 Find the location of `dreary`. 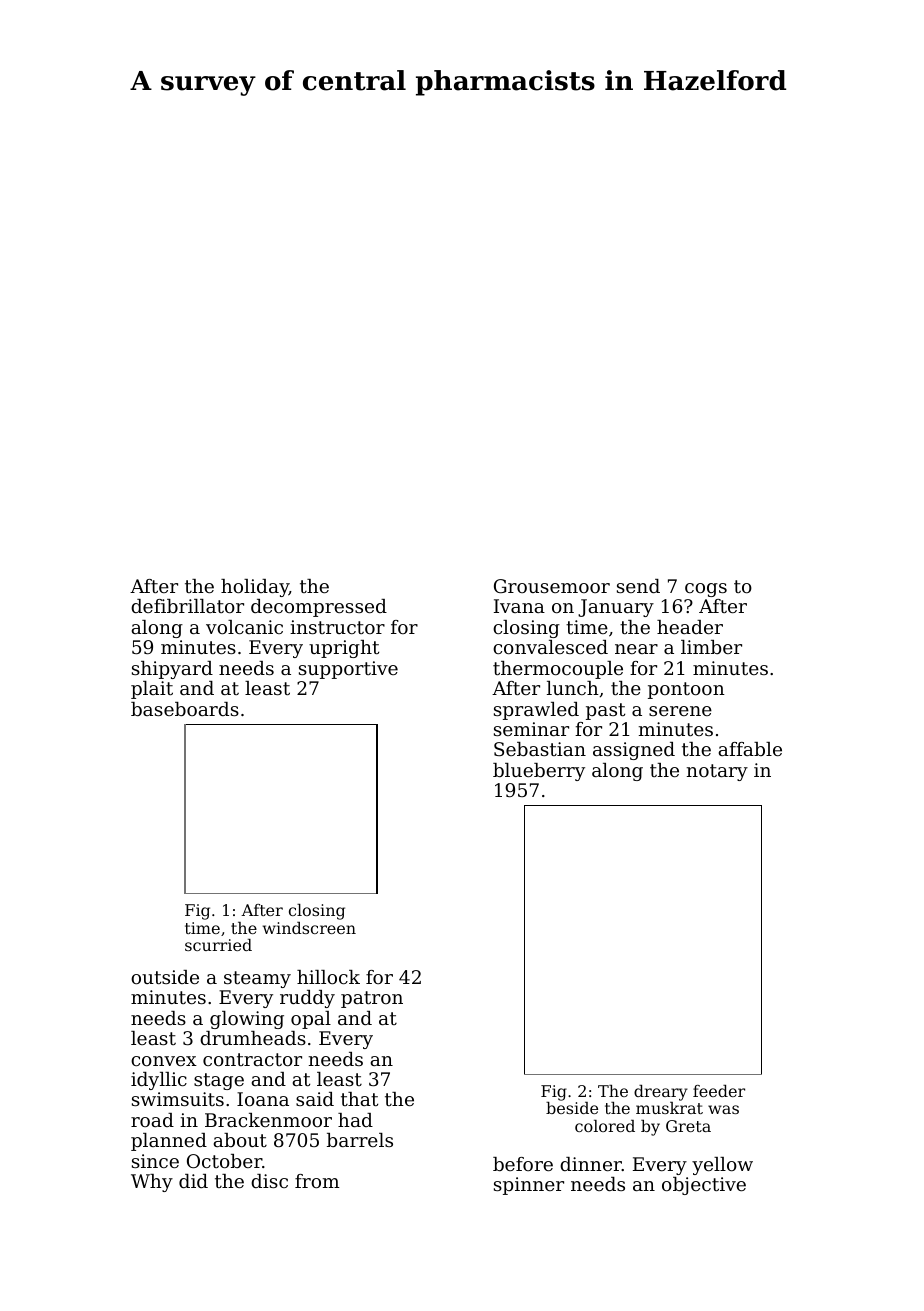

dreary is located at coordinates (661, 1093).
